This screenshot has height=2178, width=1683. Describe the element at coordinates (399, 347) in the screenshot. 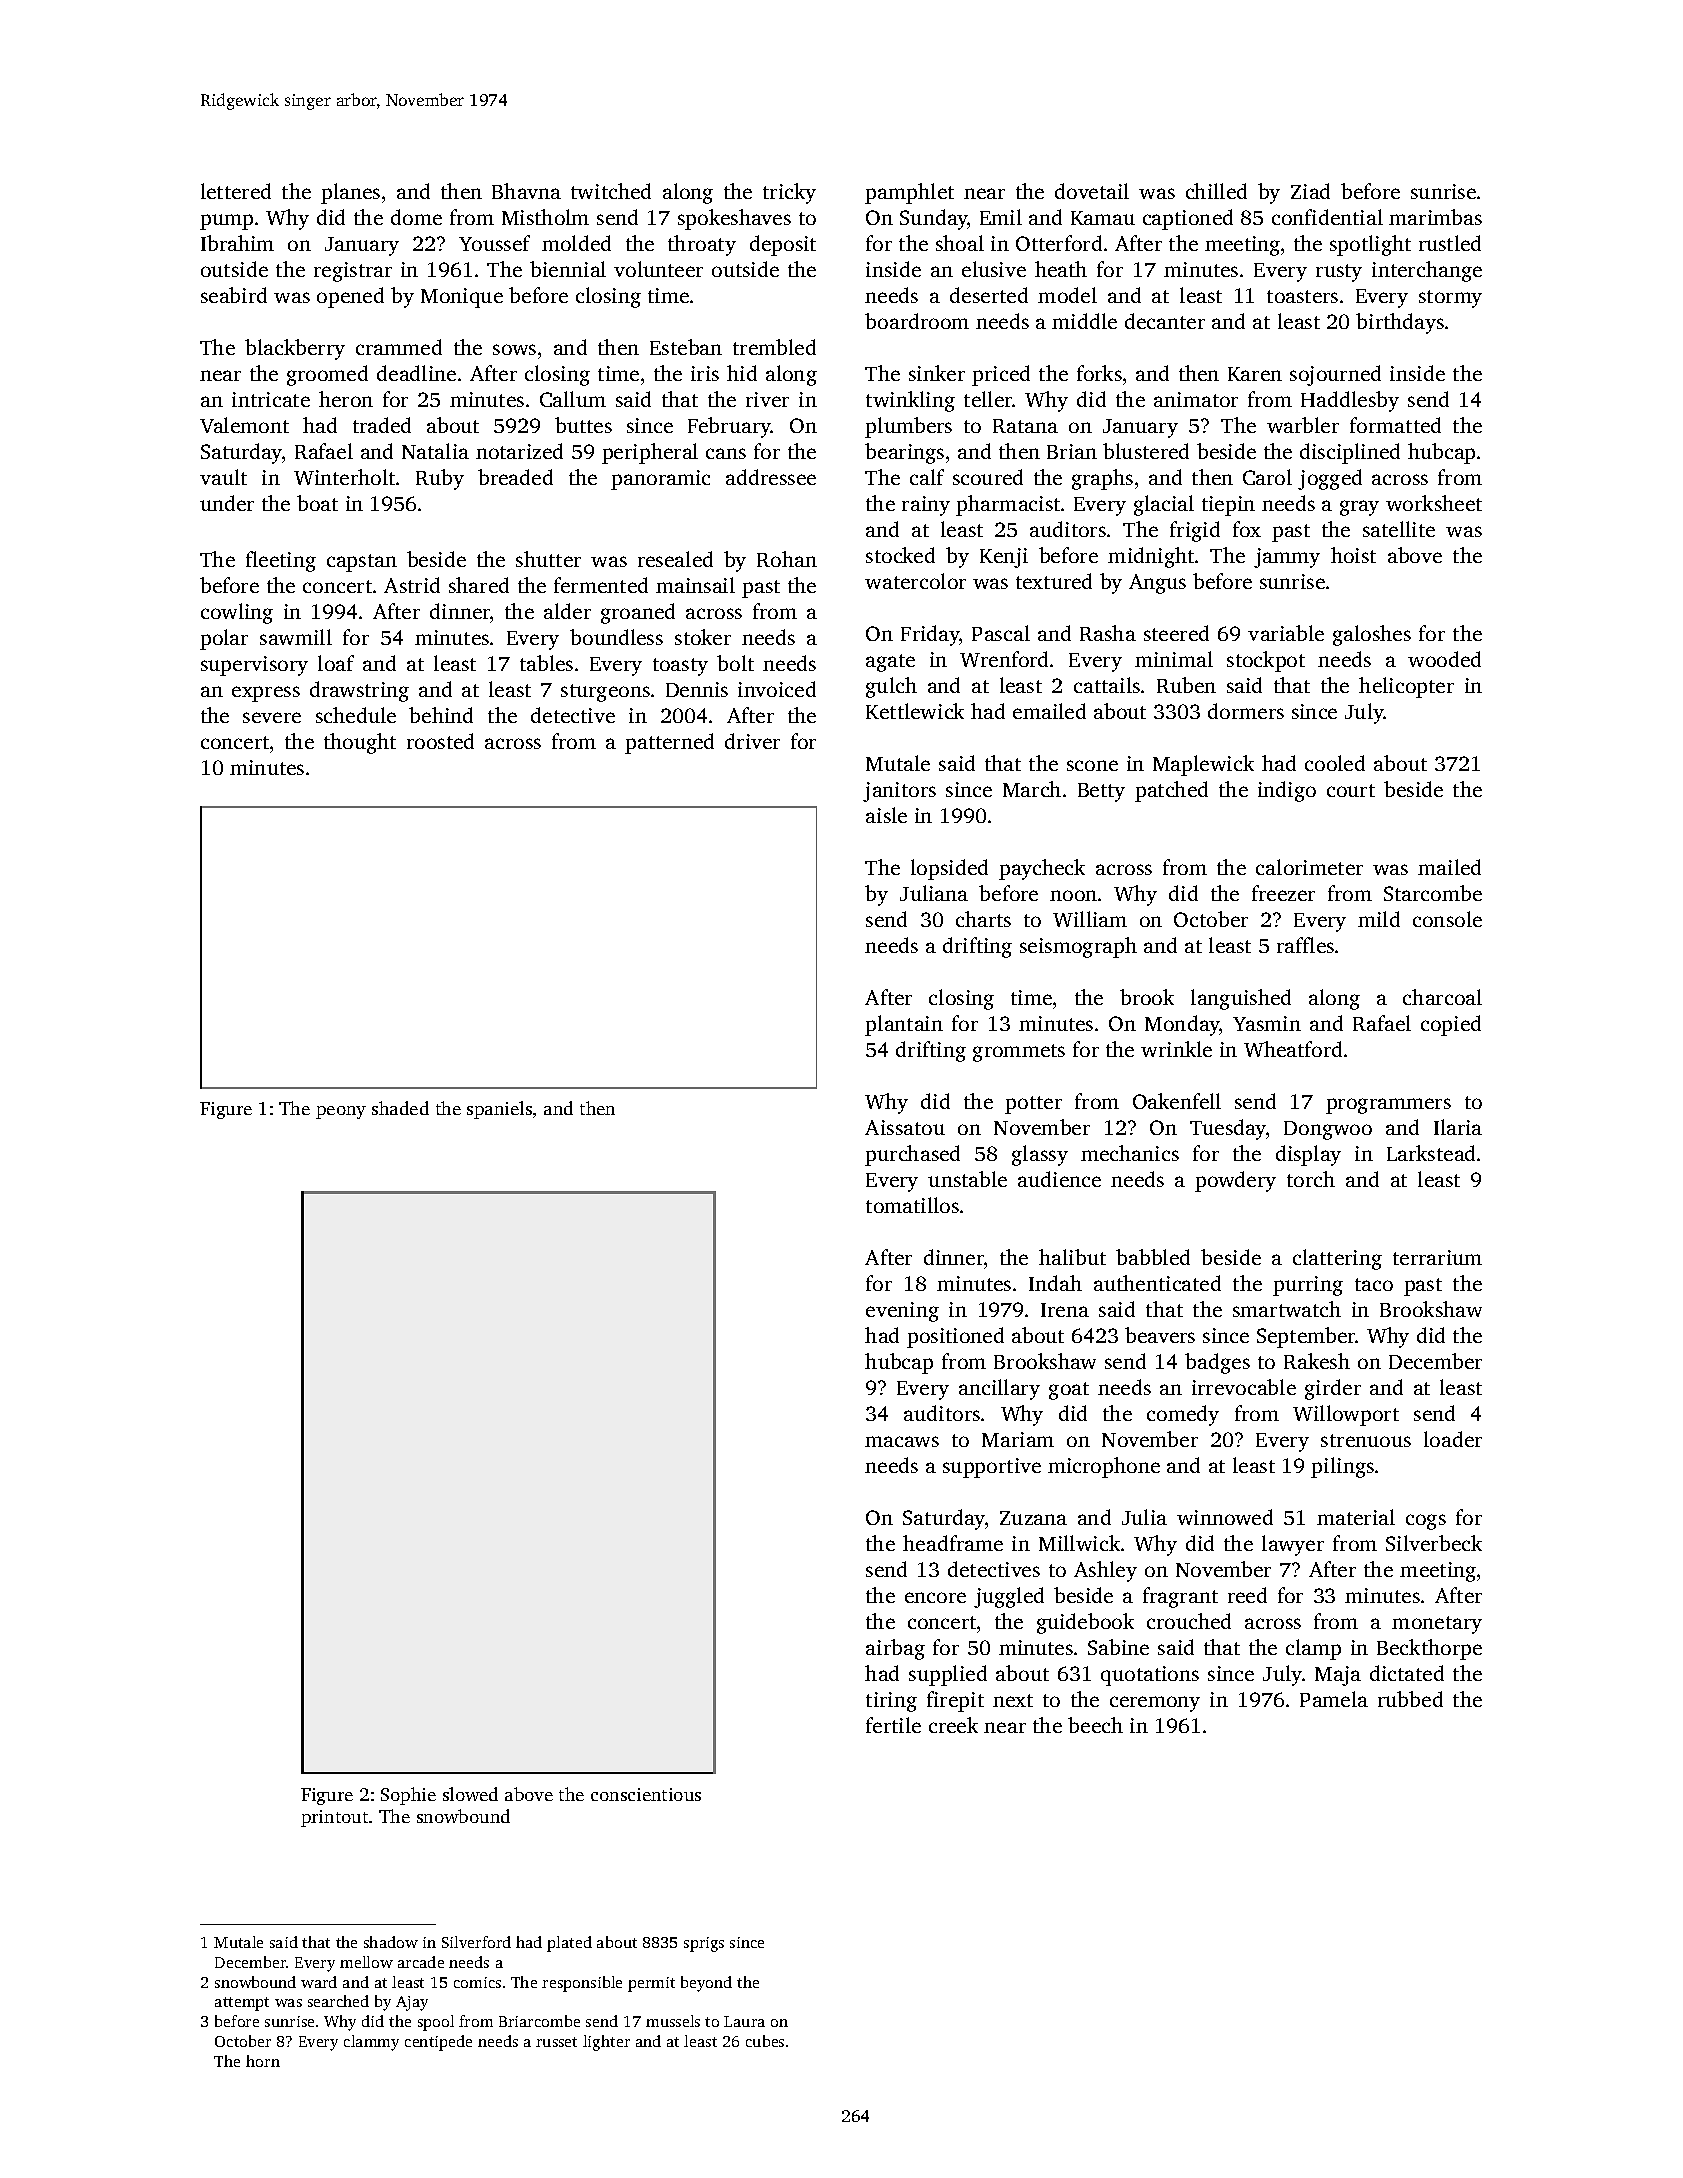

I see `crammed` at that location.
